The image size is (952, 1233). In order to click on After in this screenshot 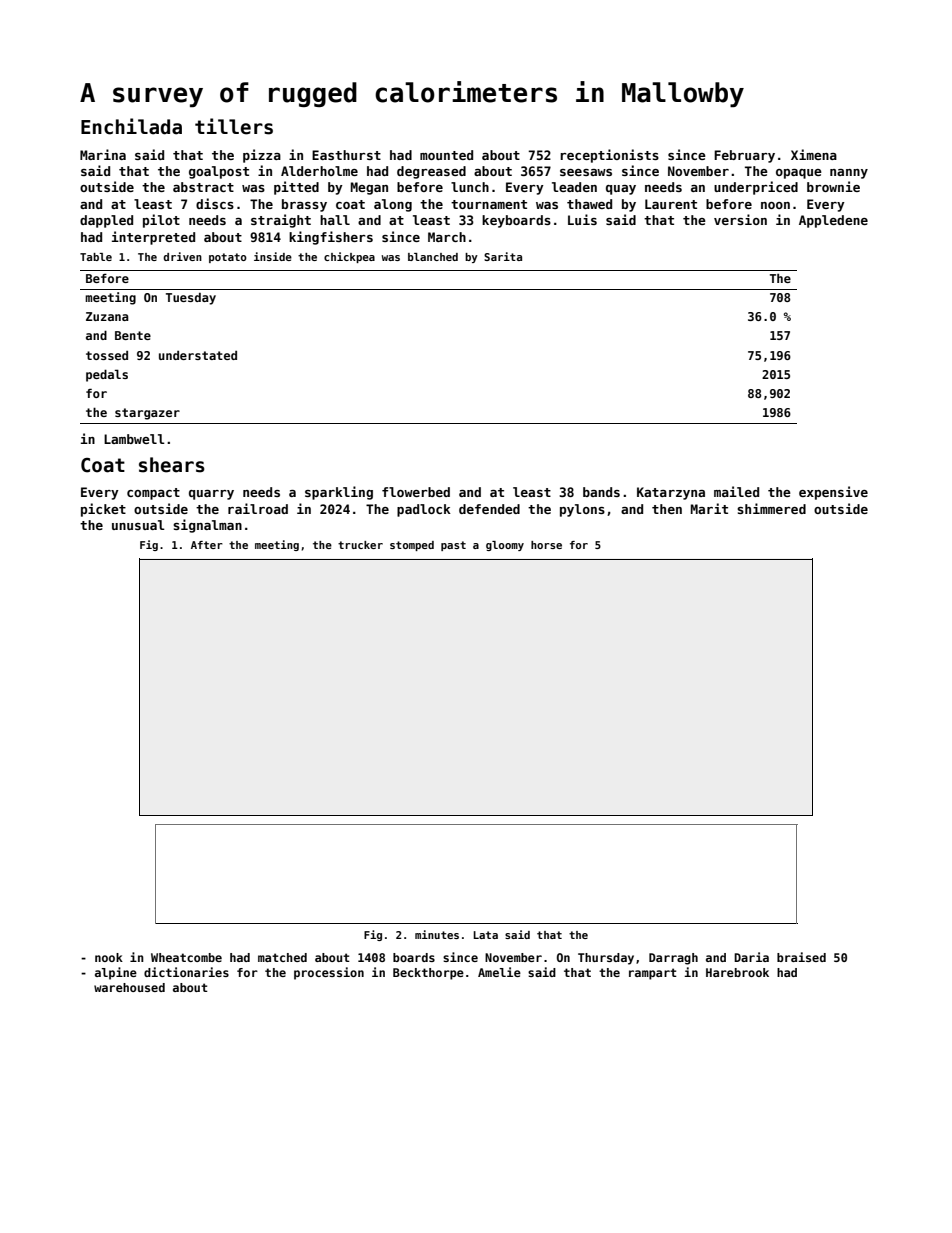, I will do `click(207, 545)`.
